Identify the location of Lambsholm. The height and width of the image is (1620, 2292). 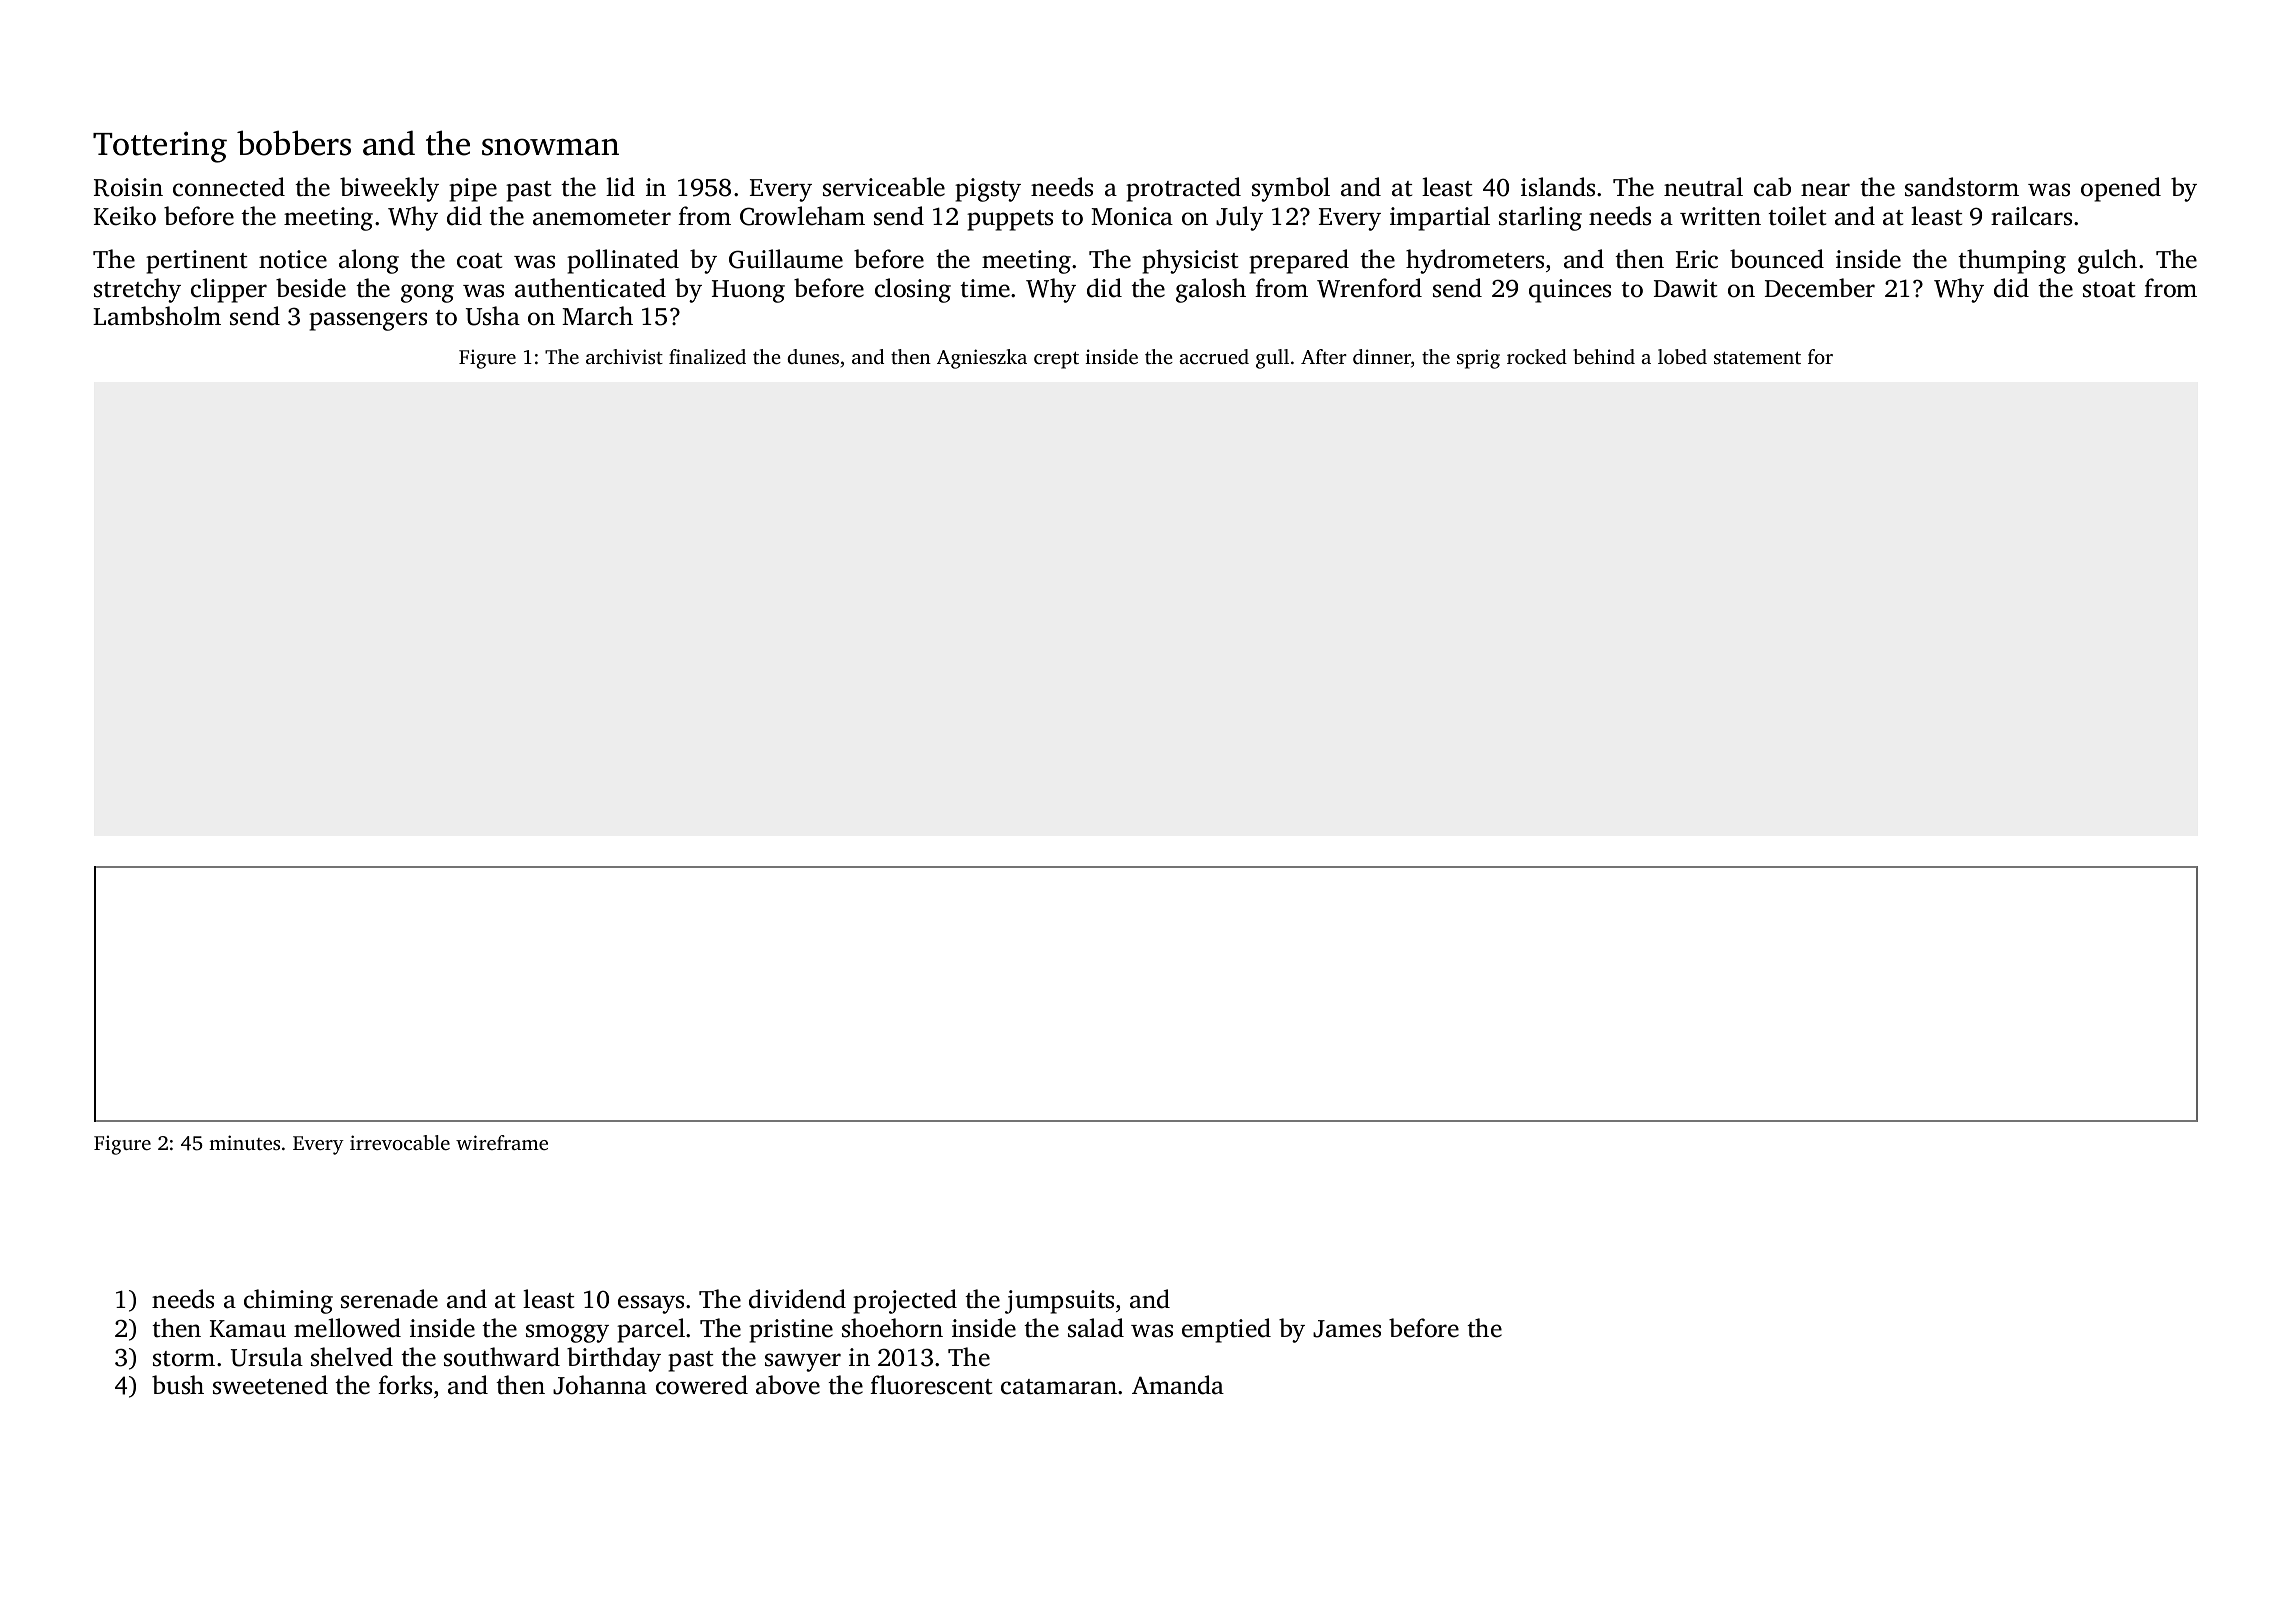
(157, 316).
